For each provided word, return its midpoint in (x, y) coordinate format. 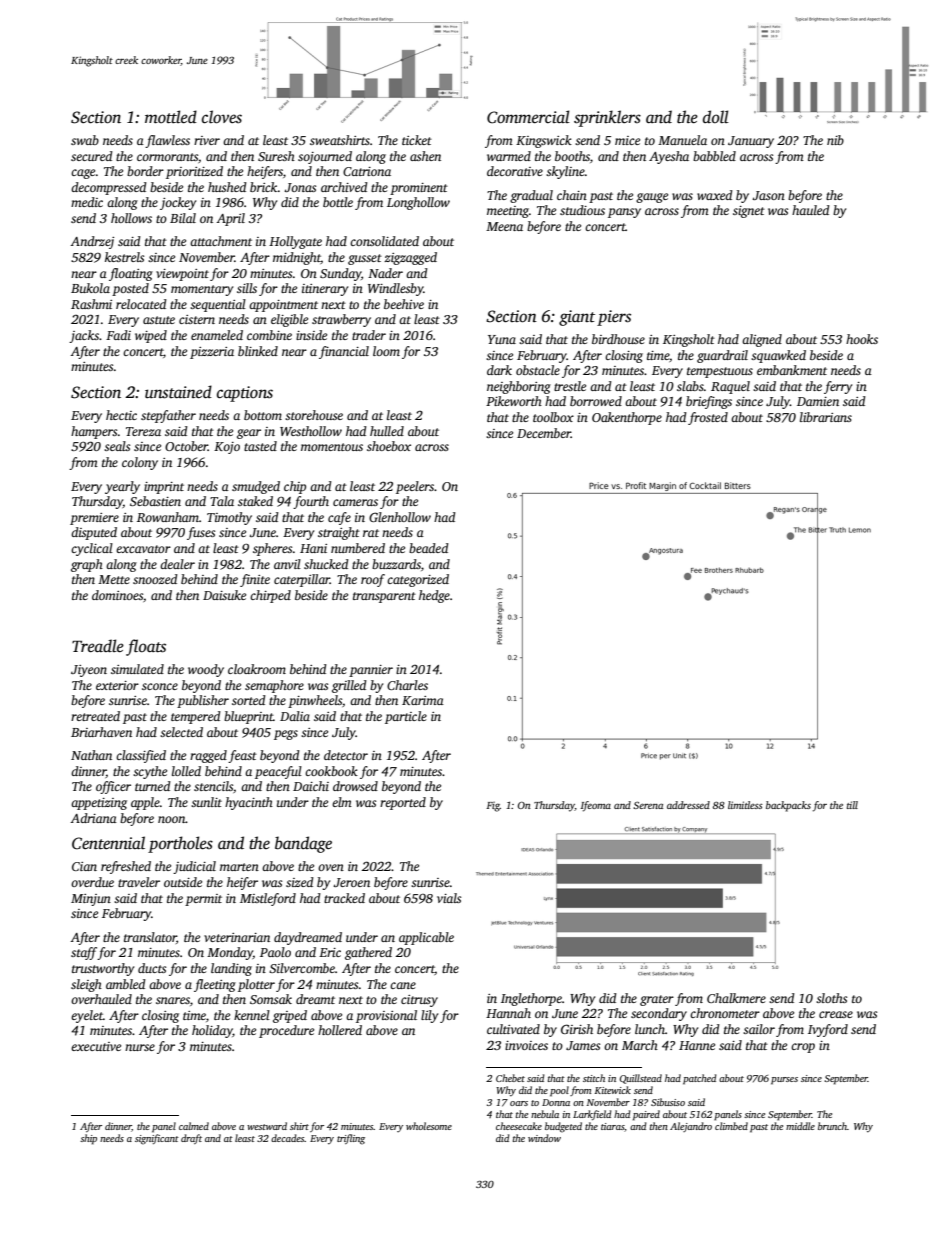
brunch (832, 1126)
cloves (222, 117)
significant (157, 1139)
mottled (171, 117)
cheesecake (519, 1126)
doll (716, 117)
